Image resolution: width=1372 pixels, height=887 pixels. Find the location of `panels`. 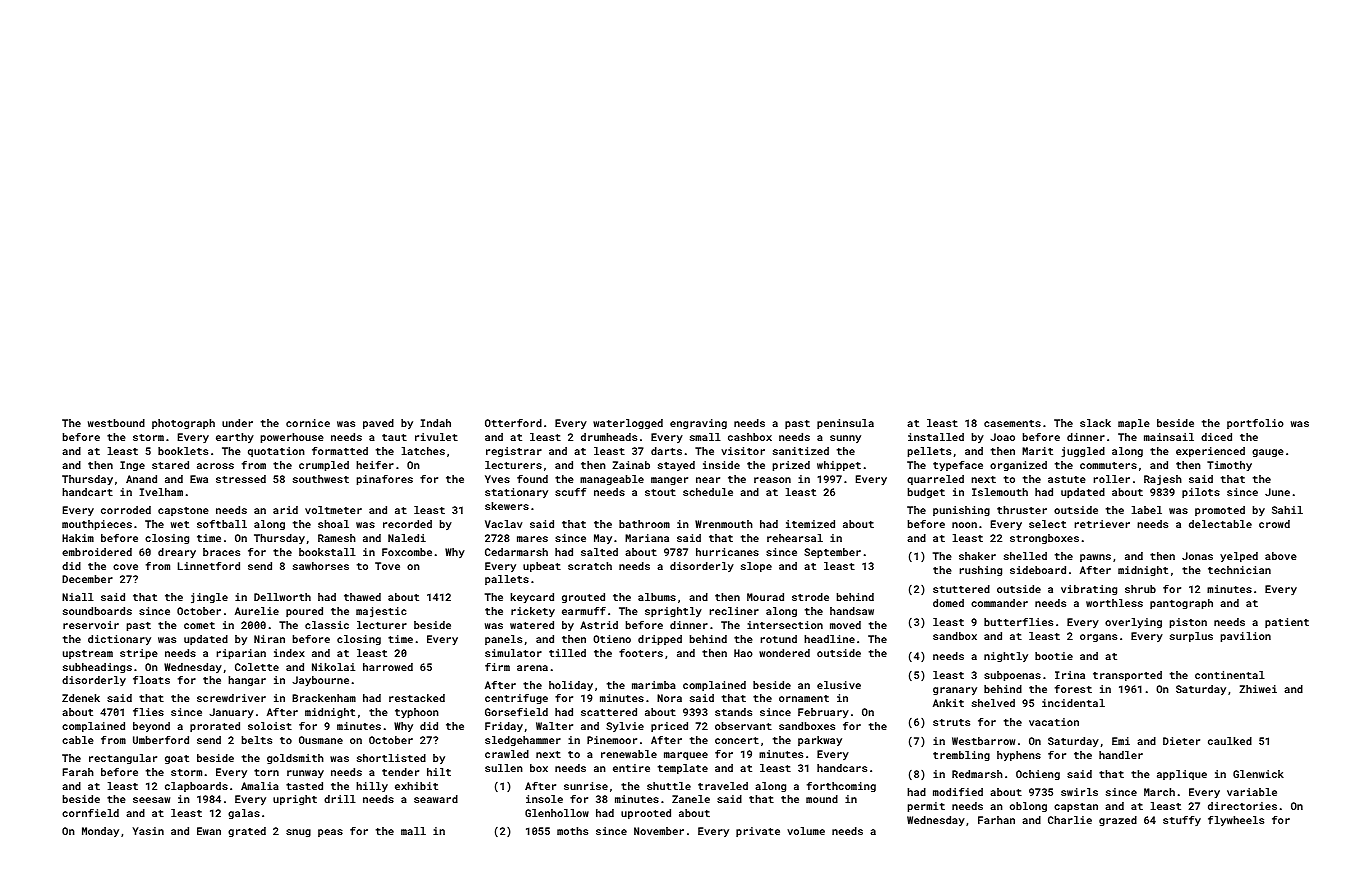

panels is located at coordinates (503, 640).
